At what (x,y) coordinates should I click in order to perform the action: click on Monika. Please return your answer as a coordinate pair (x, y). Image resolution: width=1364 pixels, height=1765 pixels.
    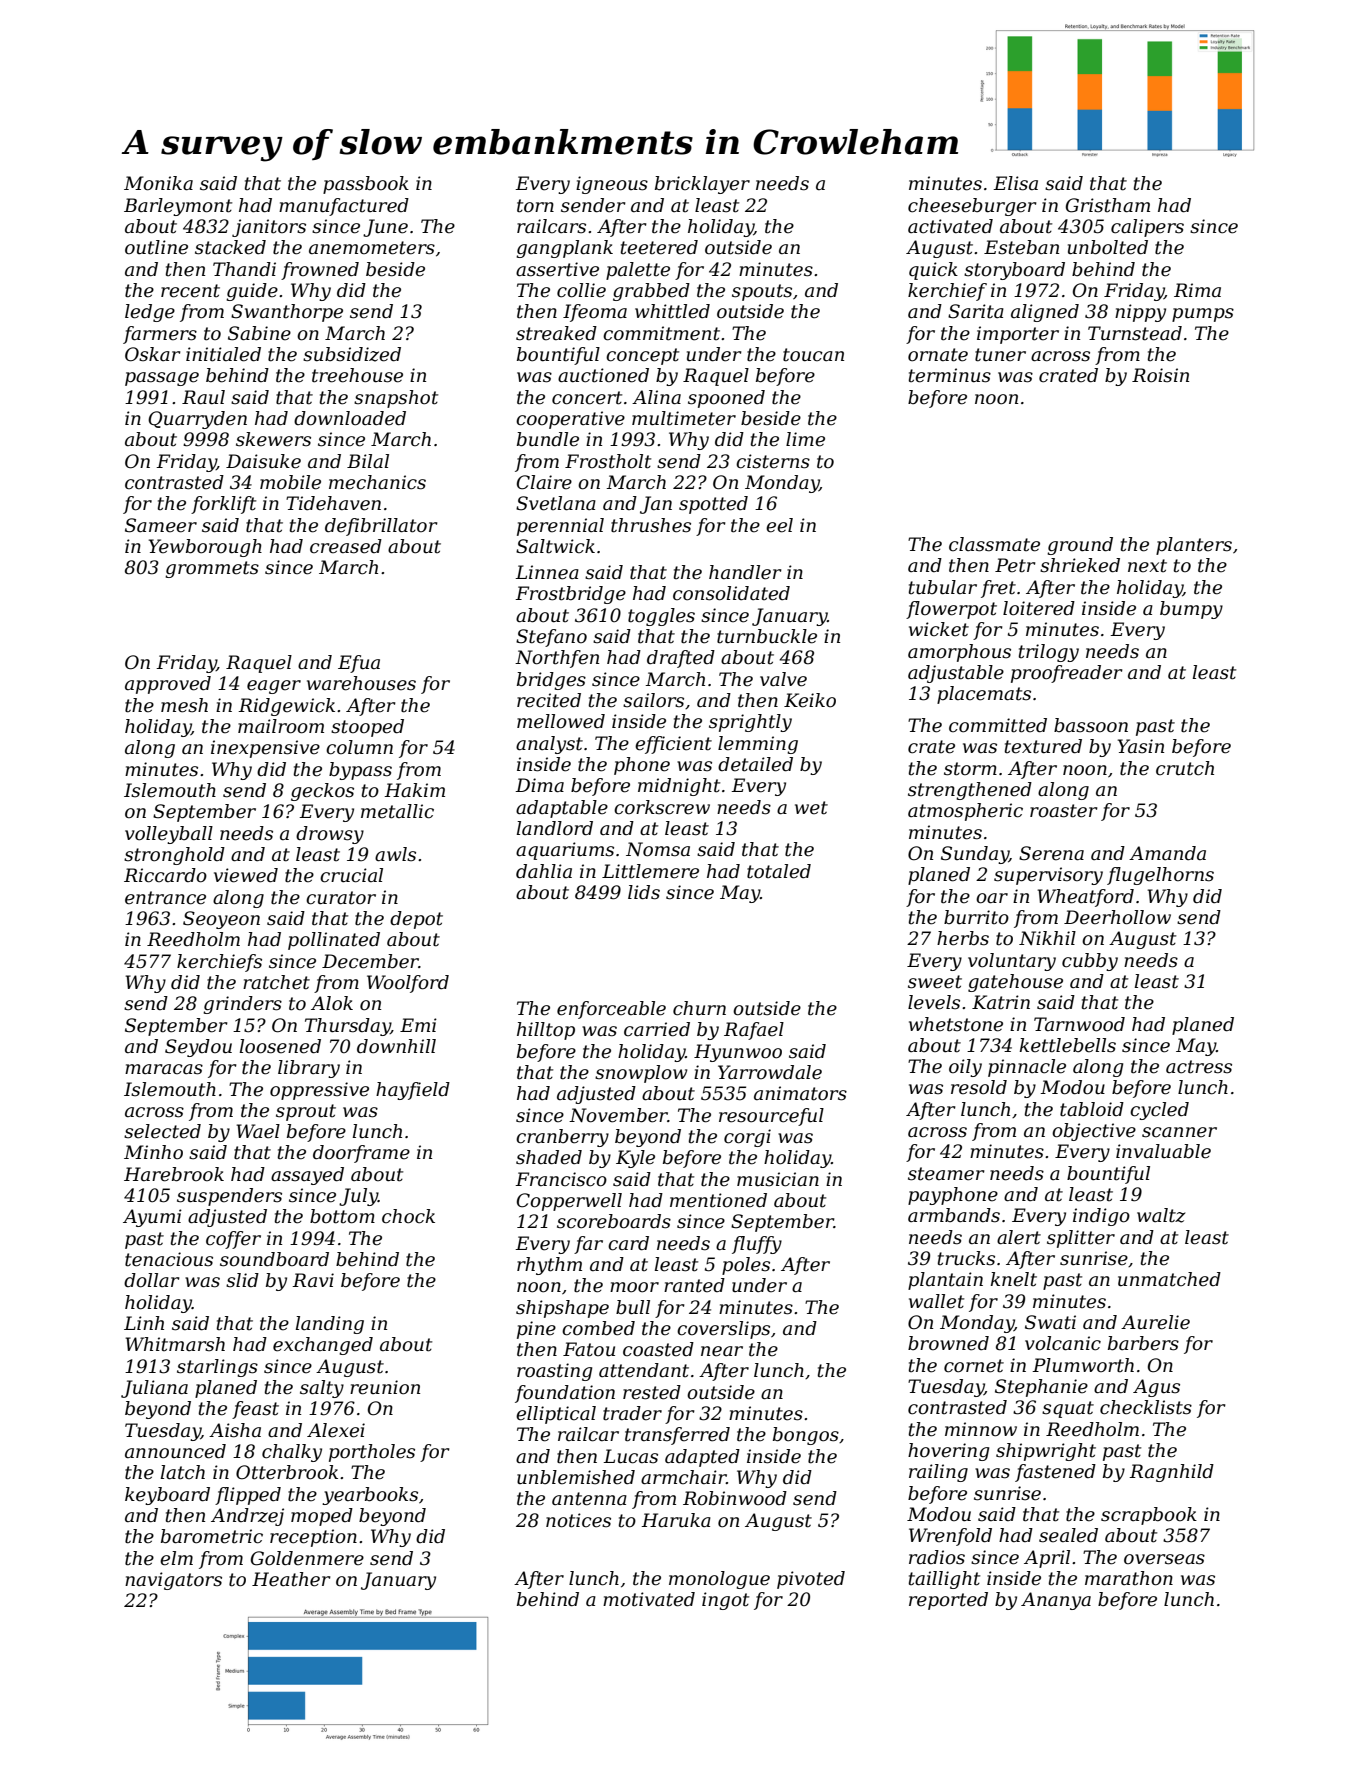
    Looking at the image, I should click on (158, 183).
